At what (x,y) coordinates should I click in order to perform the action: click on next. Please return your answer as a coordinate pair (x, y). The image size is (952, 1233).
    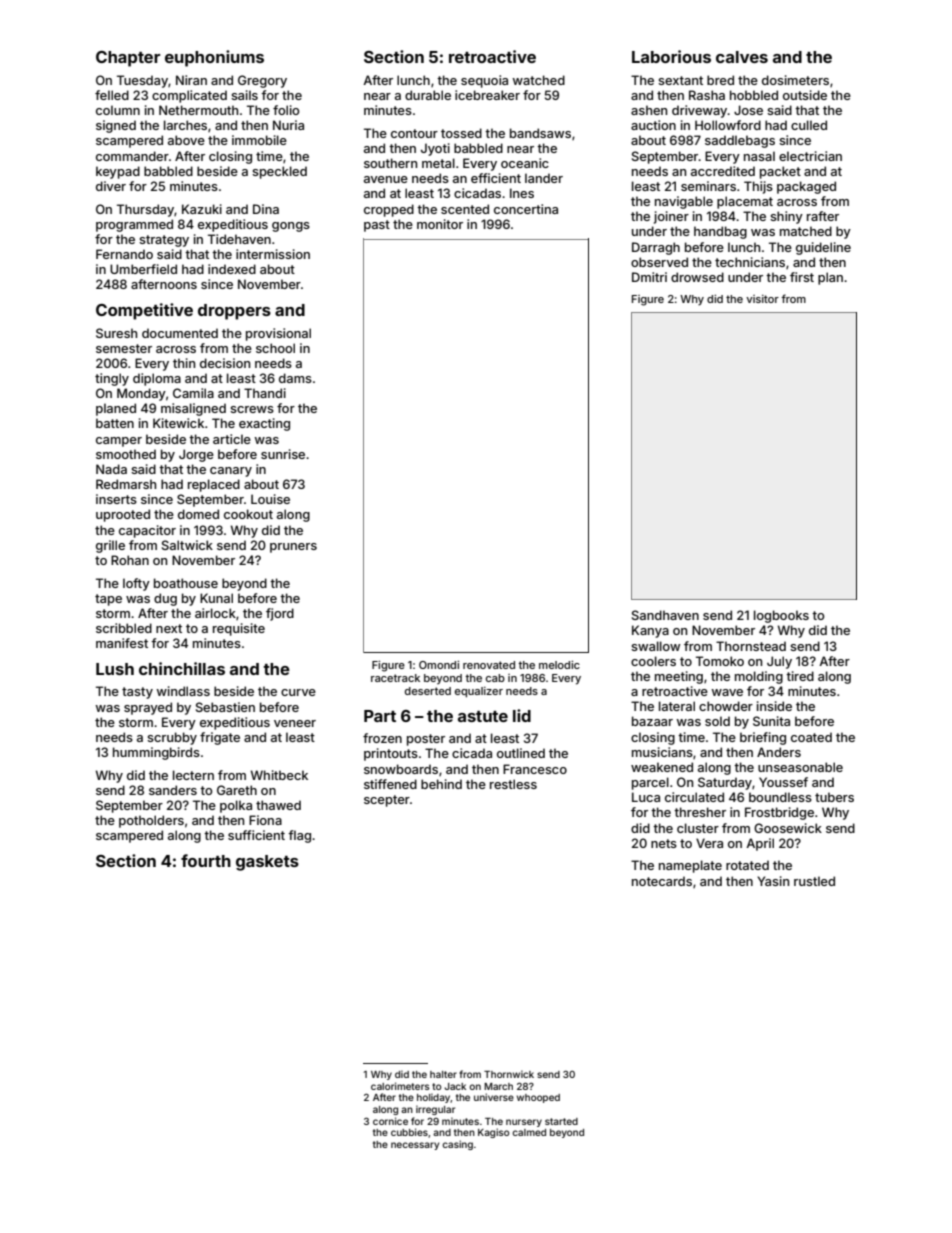
    Looking at the image, I should click on (169, 628).
